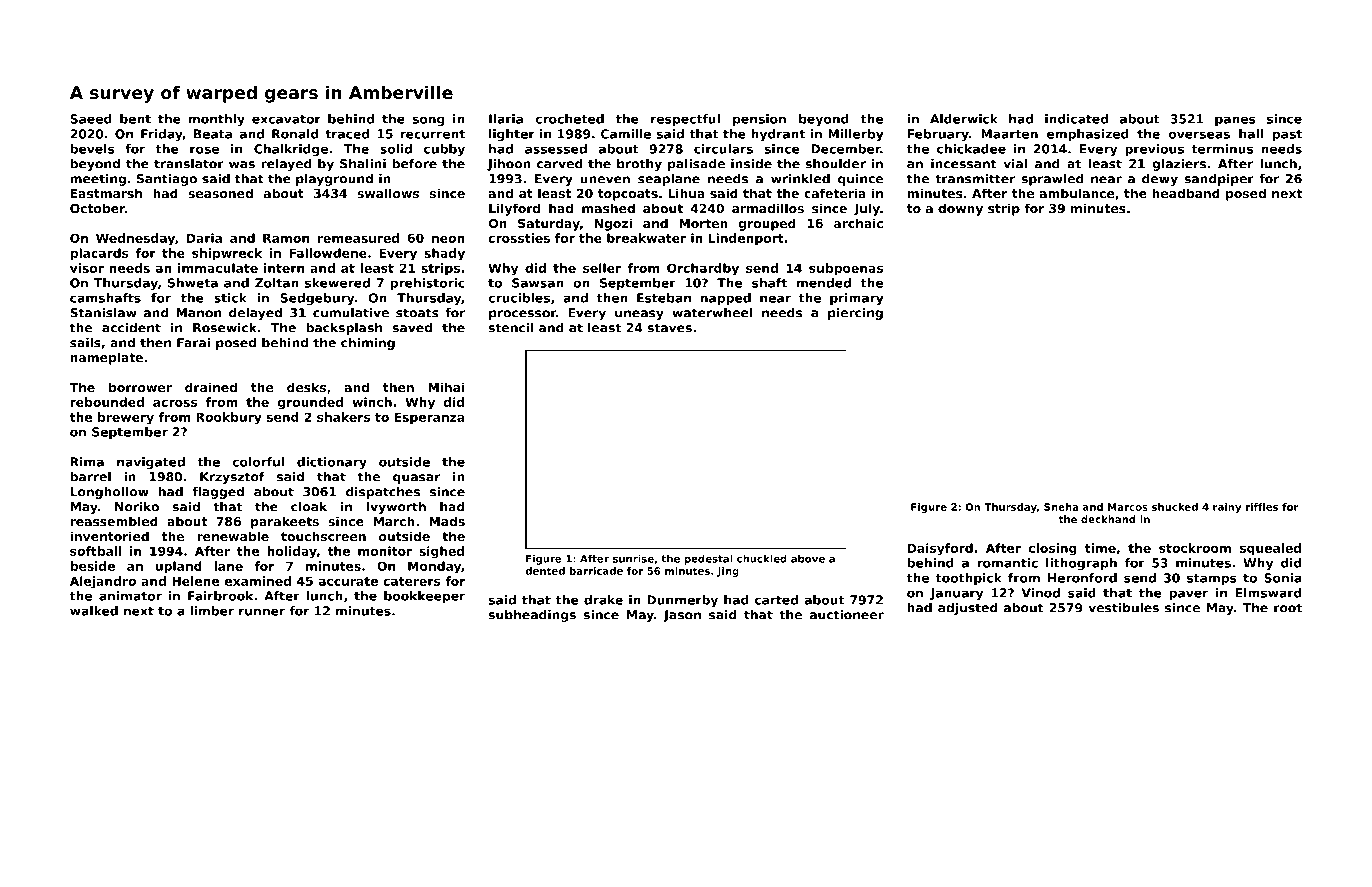 The width and height of the screenshot is (1372, 887). What do you see at coordinates (217, 120) in the screenshot?
I see `monthly` at bounding box center [217, 120].
